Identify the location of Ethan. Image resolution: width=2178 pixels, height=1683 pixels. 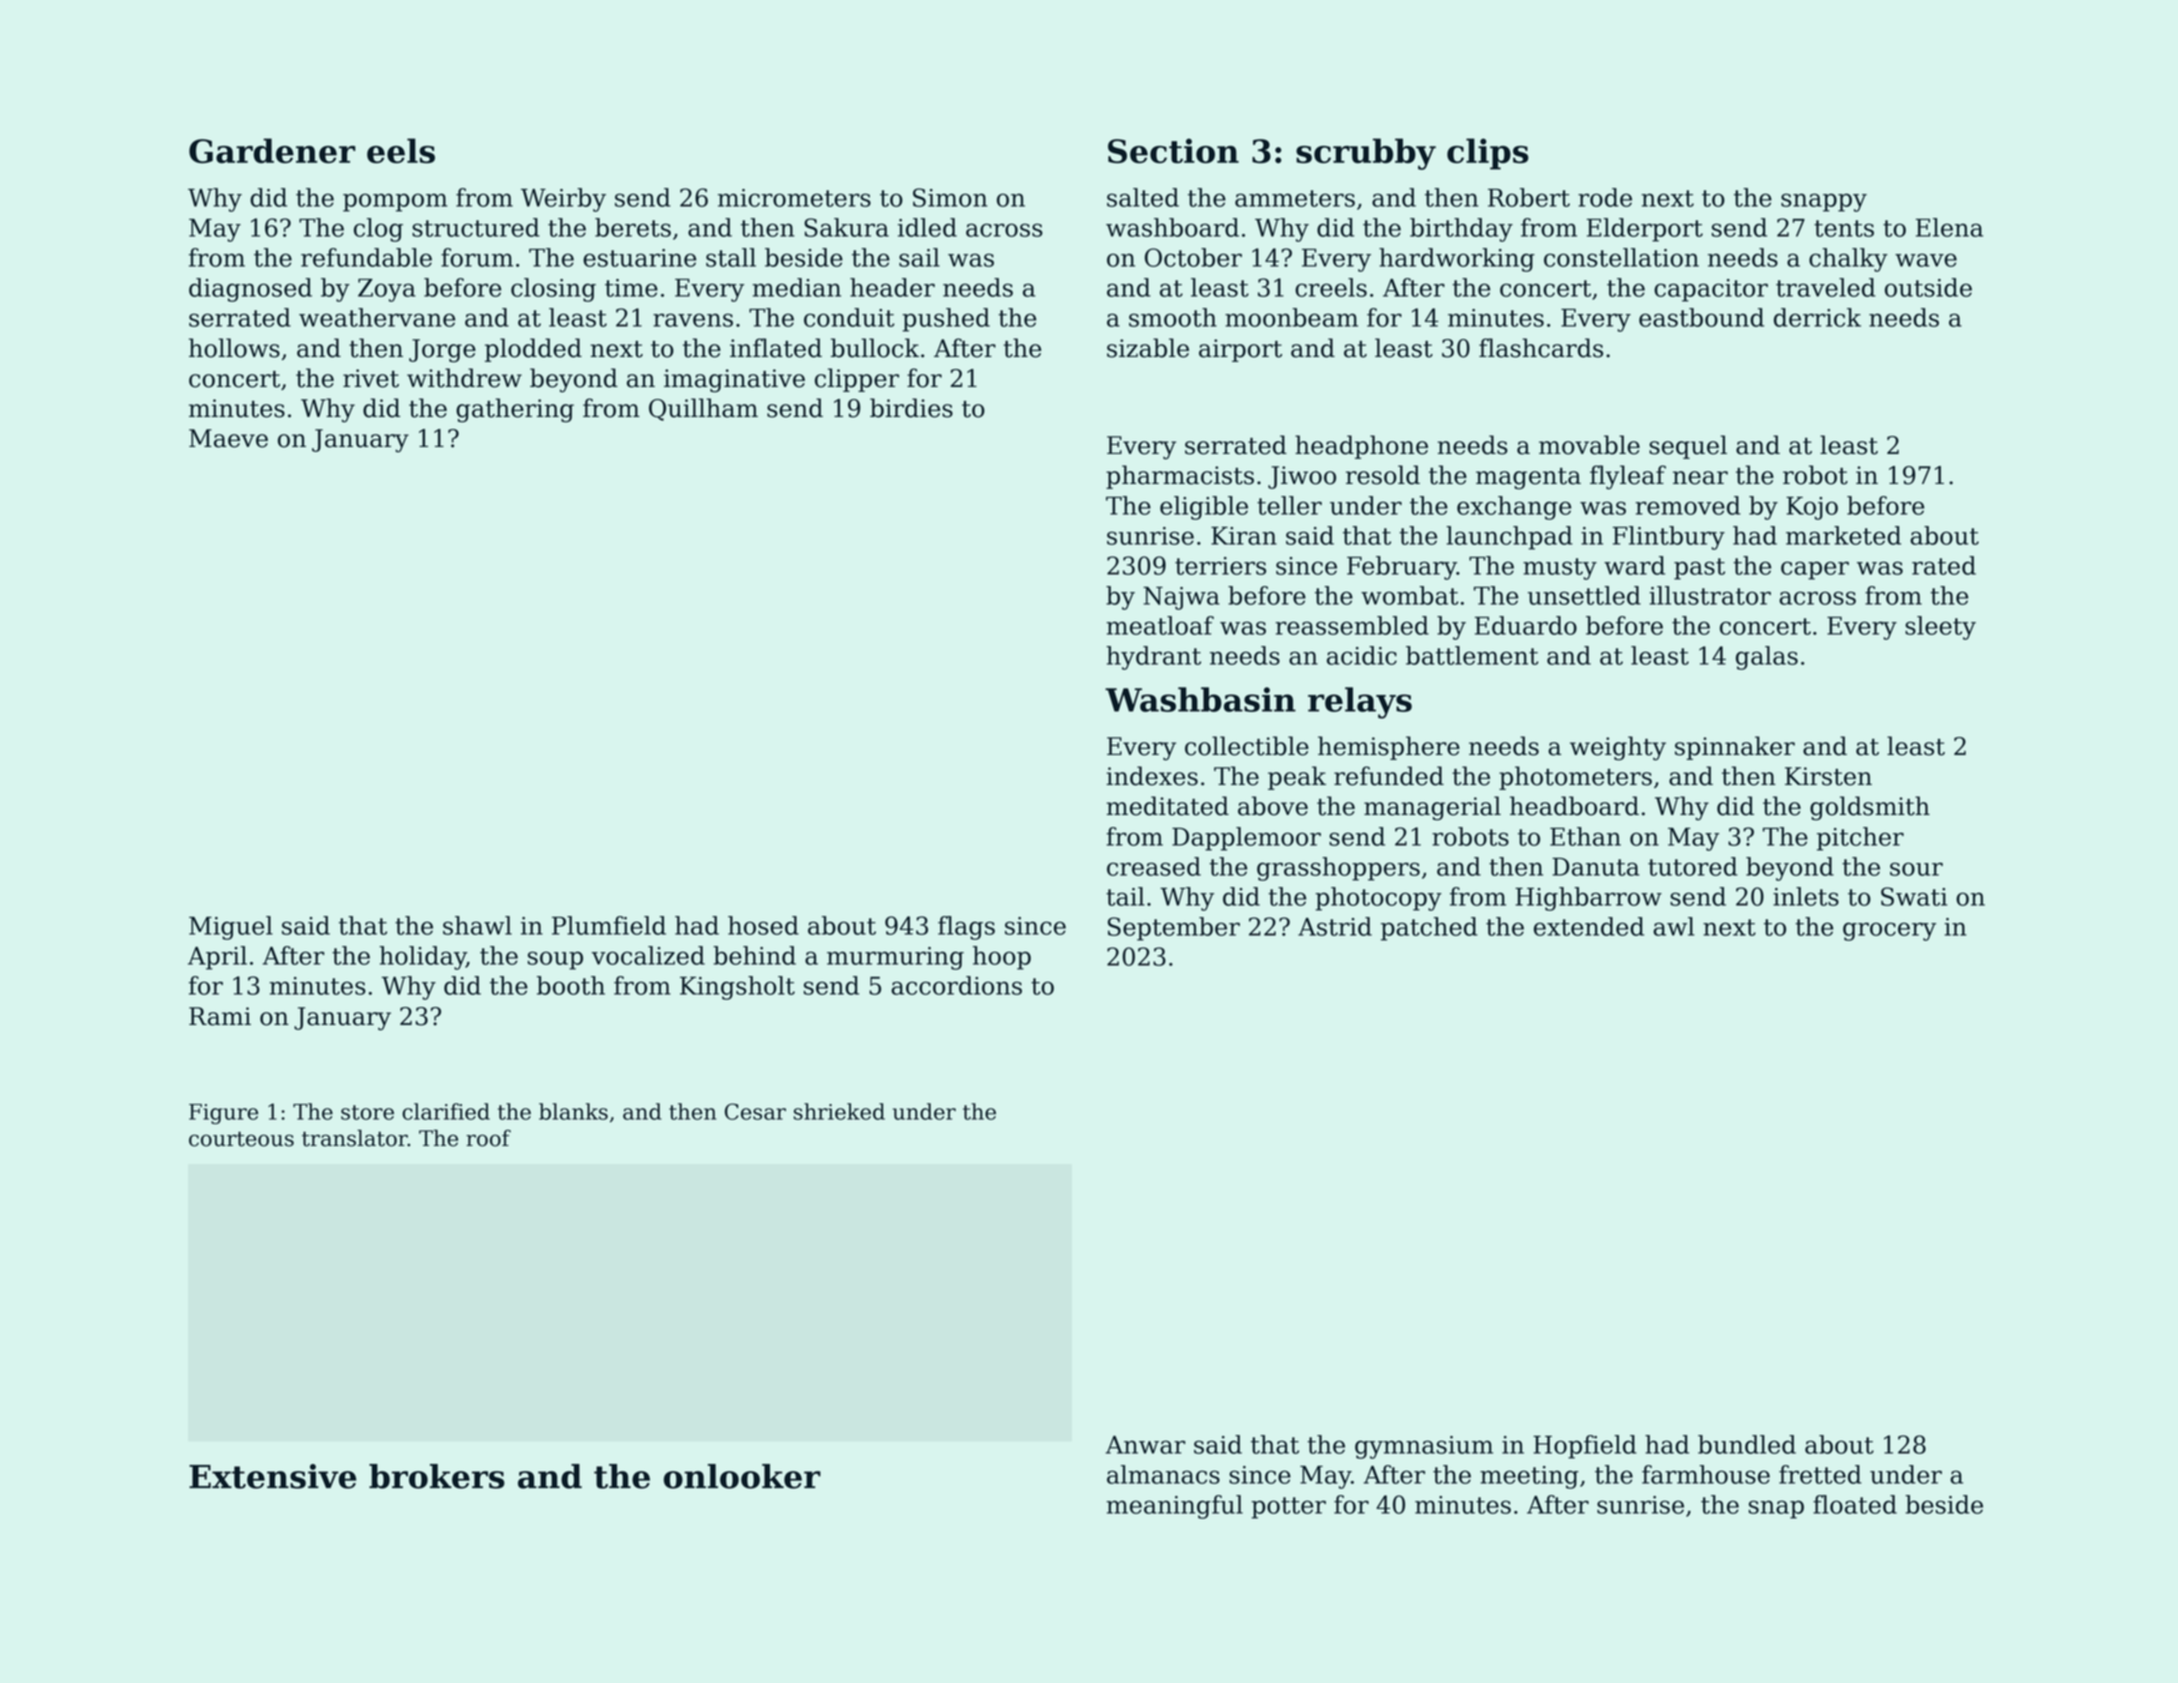
(1585, 836).
